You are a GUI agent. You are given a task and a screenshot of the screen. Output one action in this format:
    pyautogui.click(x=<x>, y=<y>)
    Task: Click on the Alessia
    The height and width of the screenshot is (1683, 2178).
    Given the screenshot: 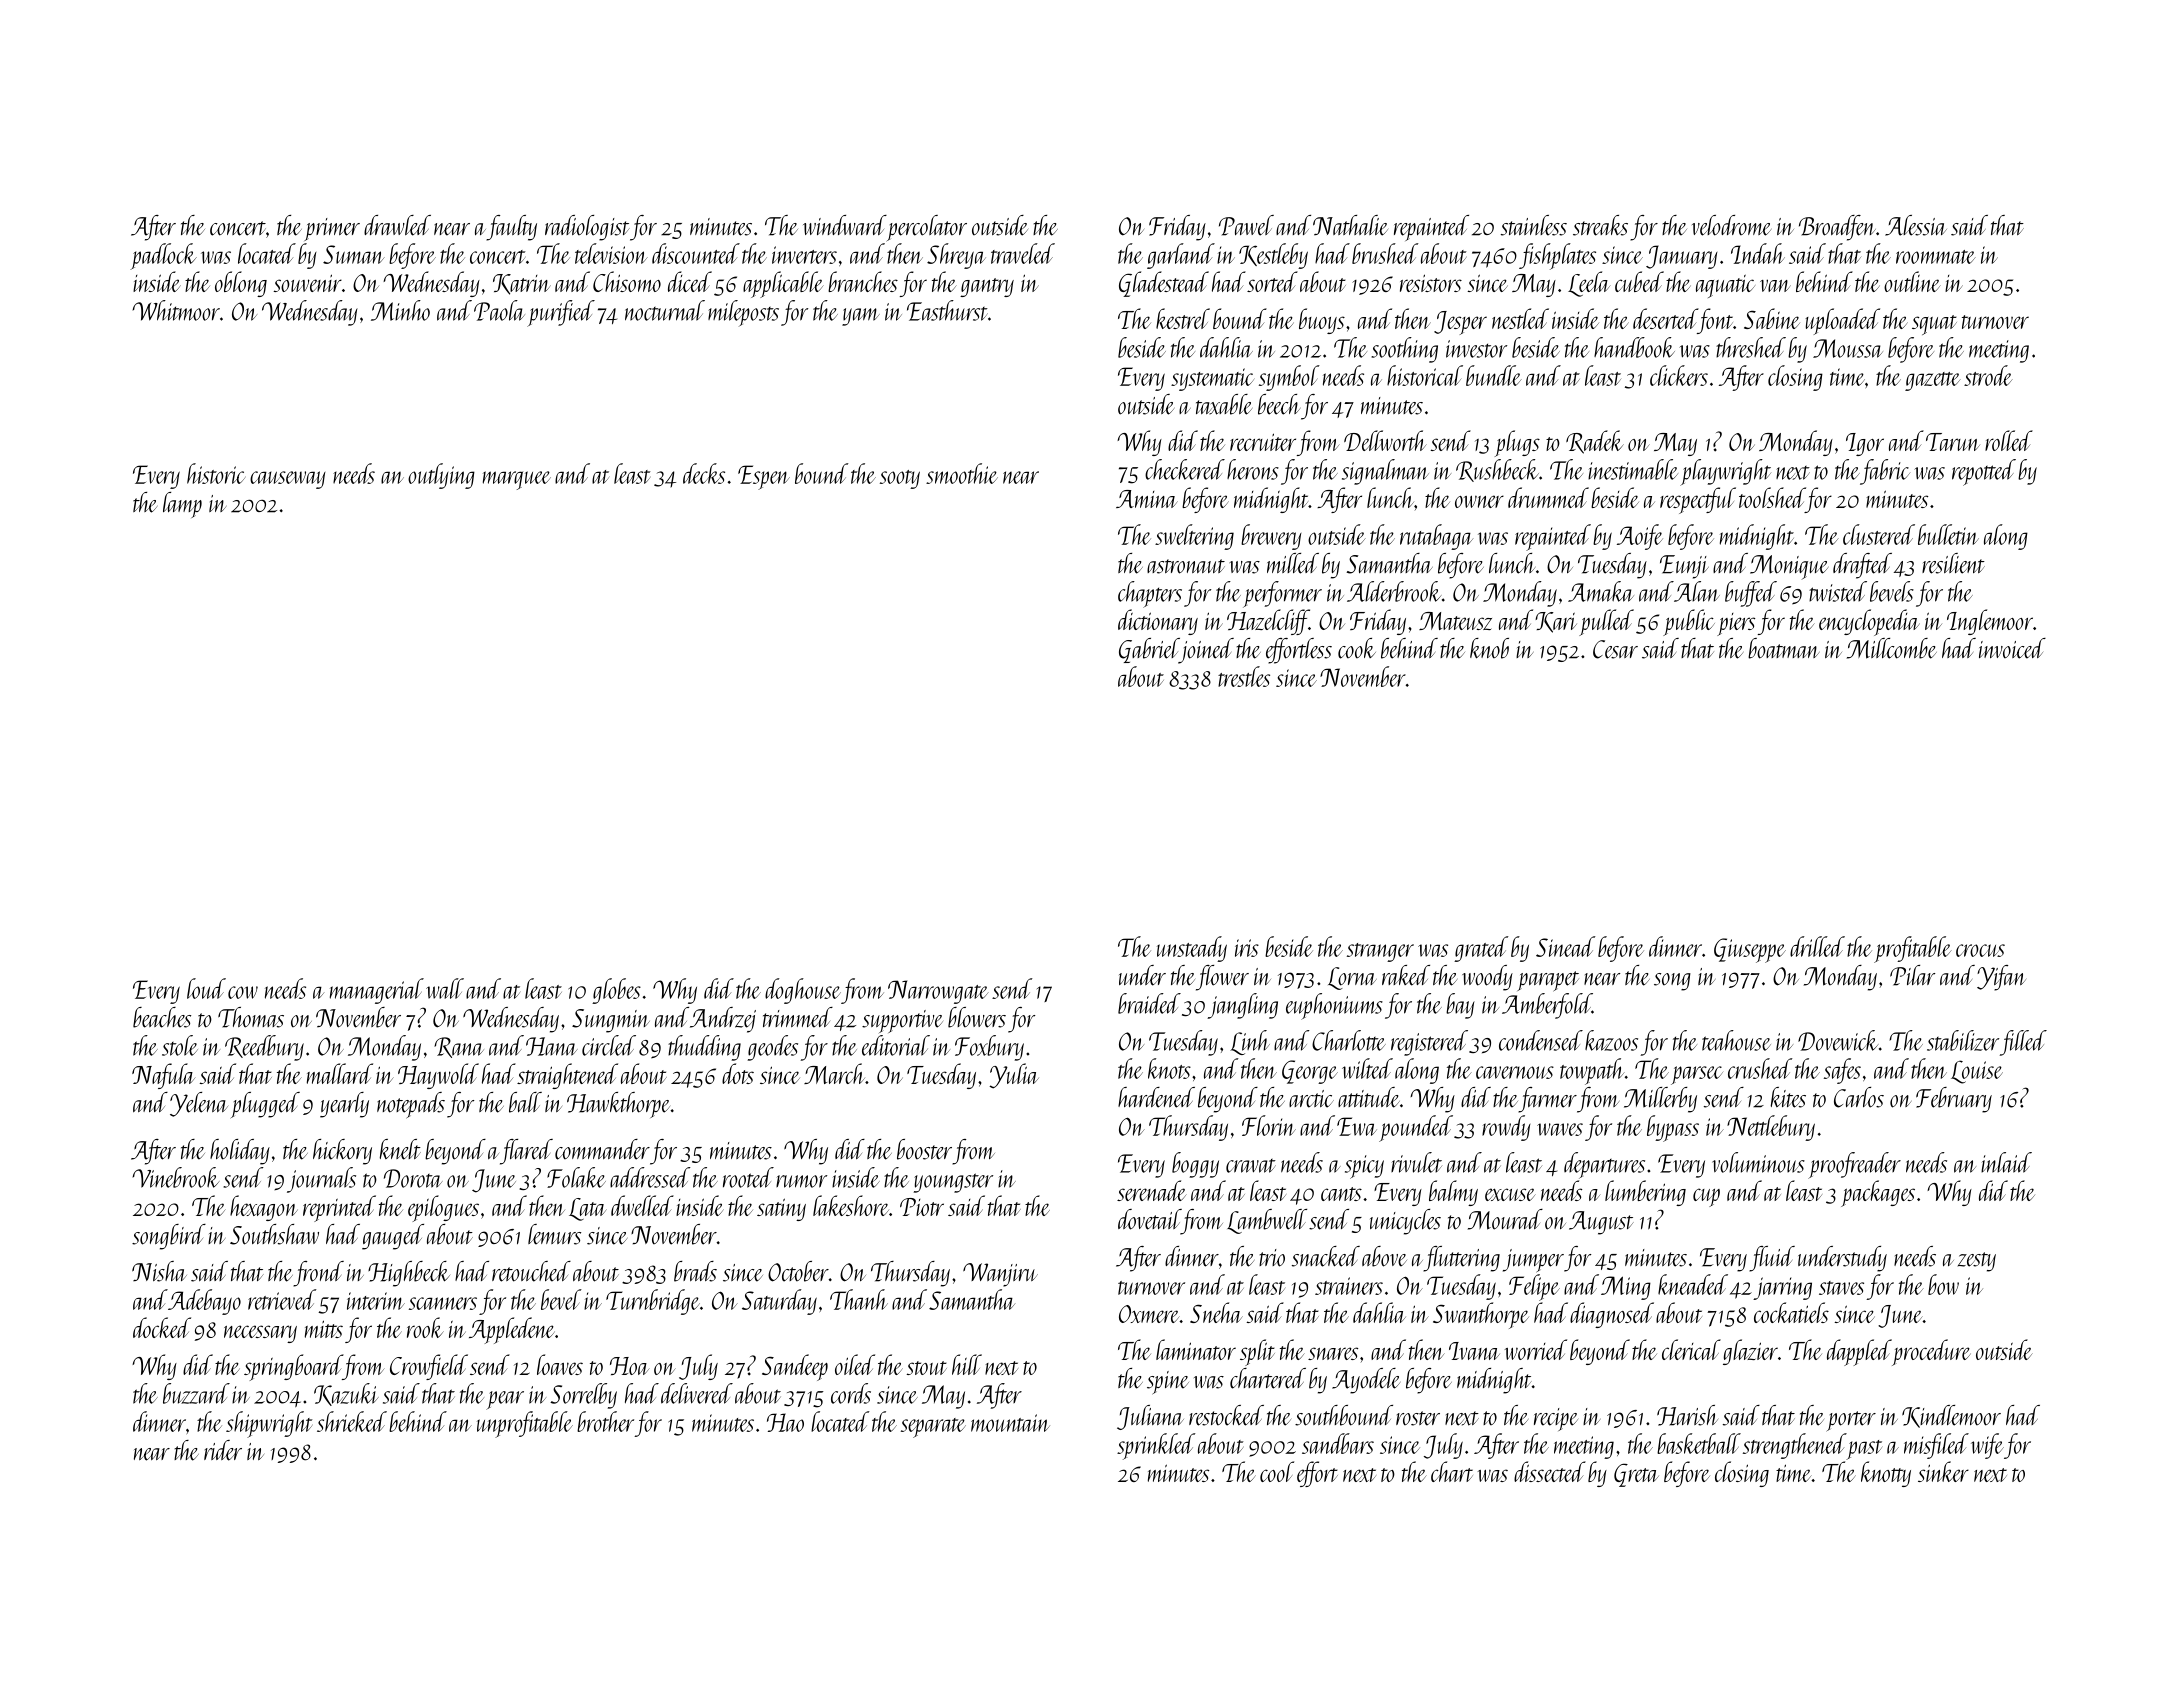 What is the action you would take?
    pyautogui.click(x=1916, y=225)
